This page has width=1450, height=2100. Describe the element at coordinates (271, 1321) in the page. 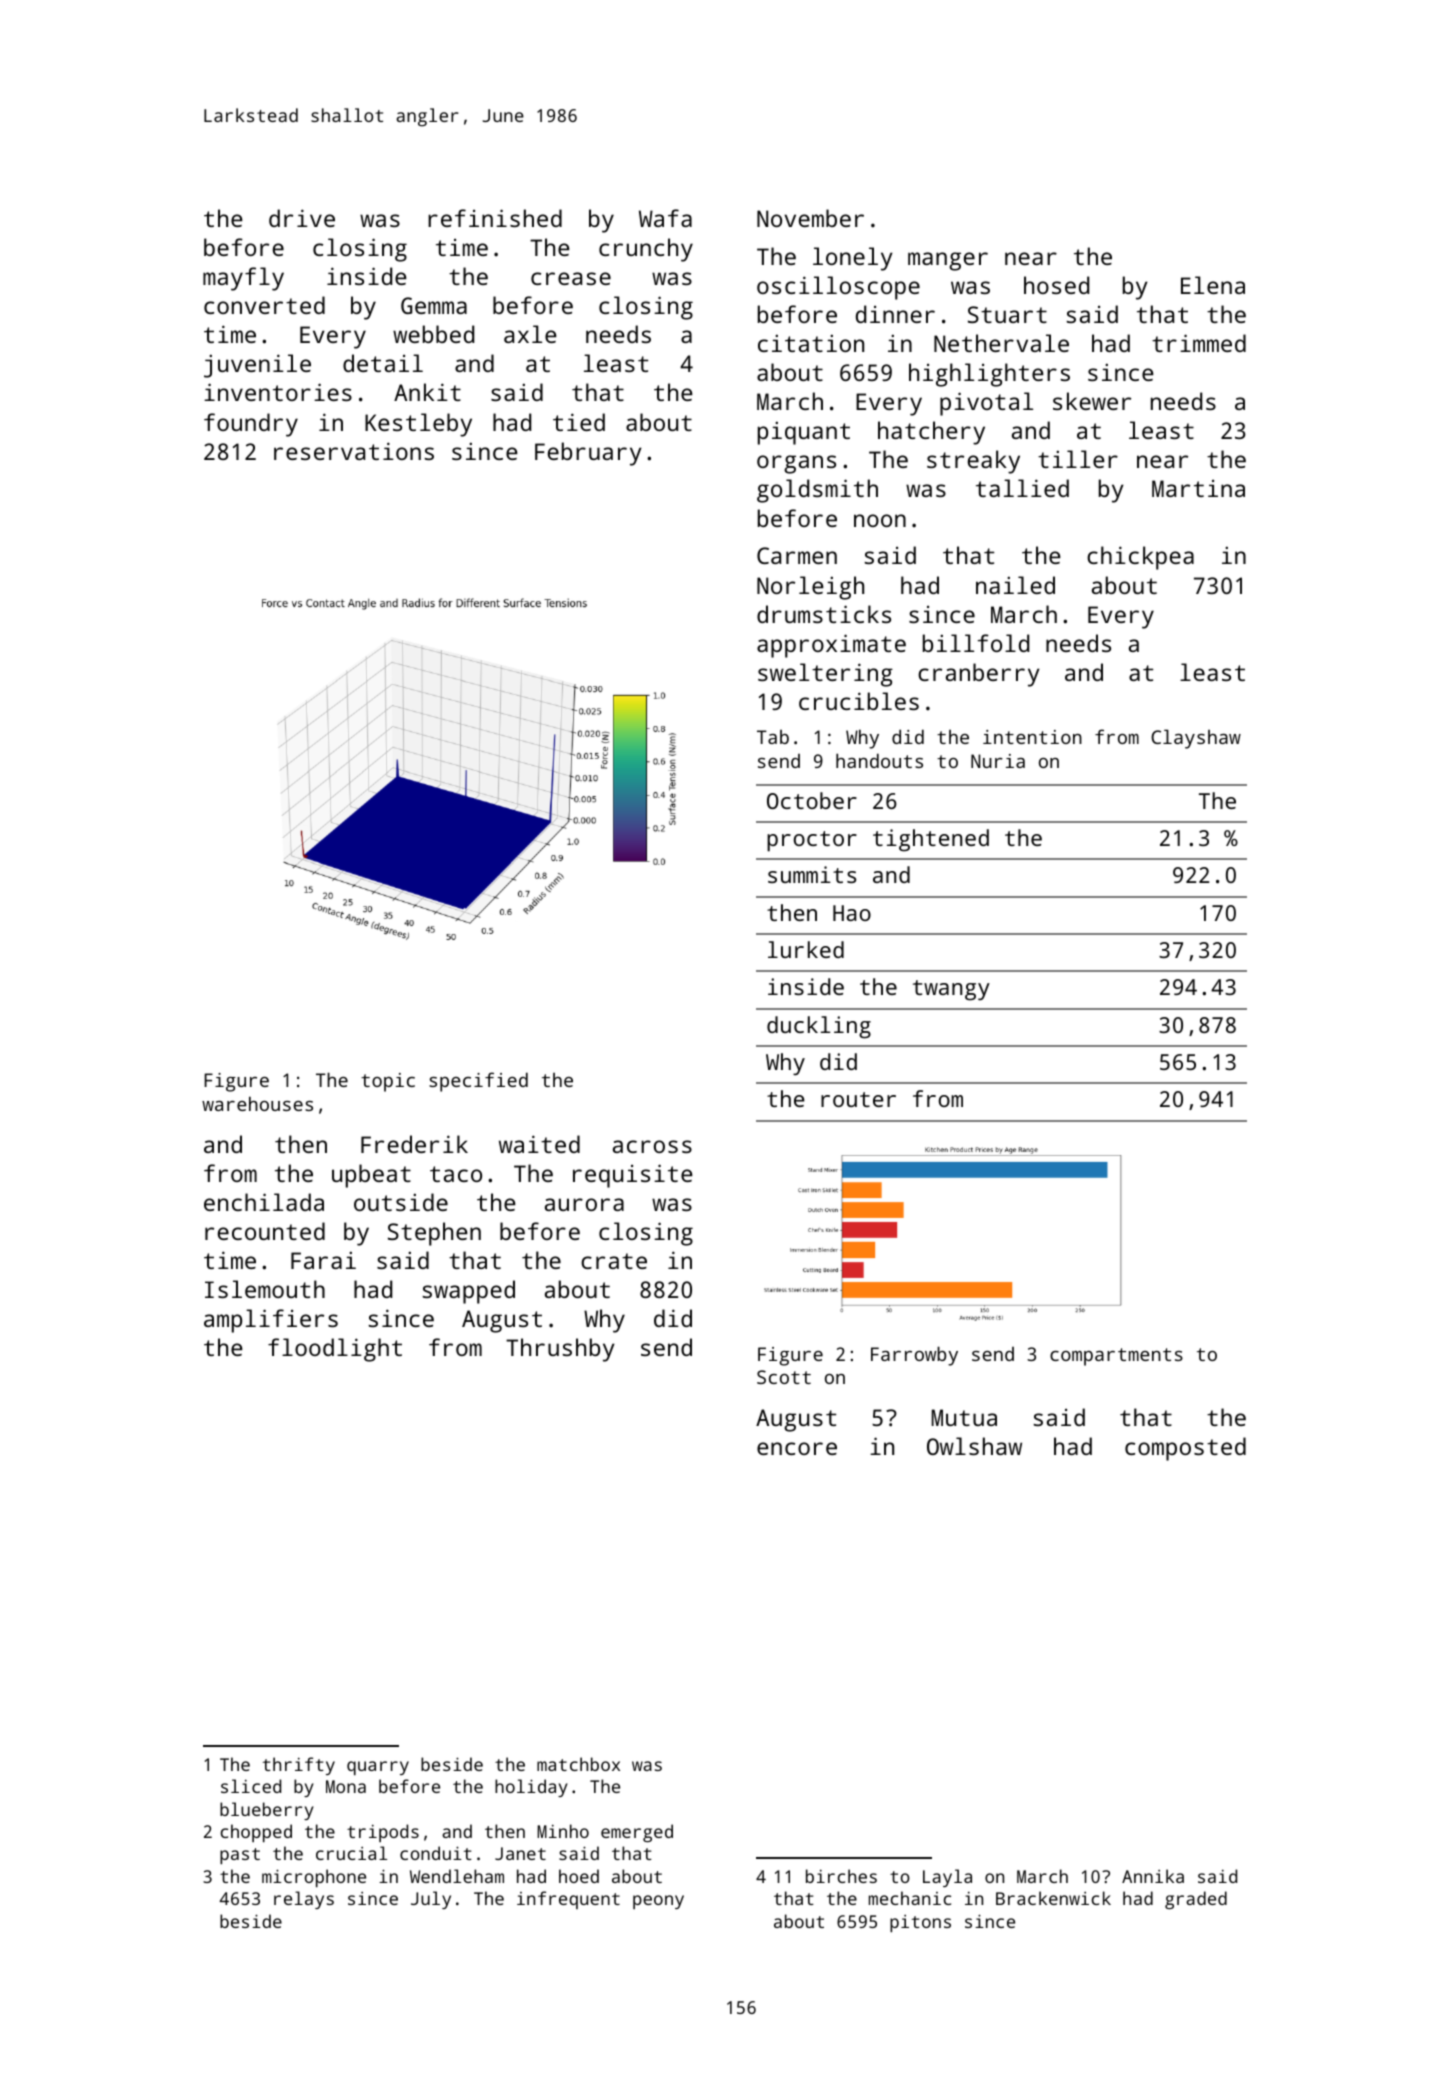

I see `amplifiers` at that location.
